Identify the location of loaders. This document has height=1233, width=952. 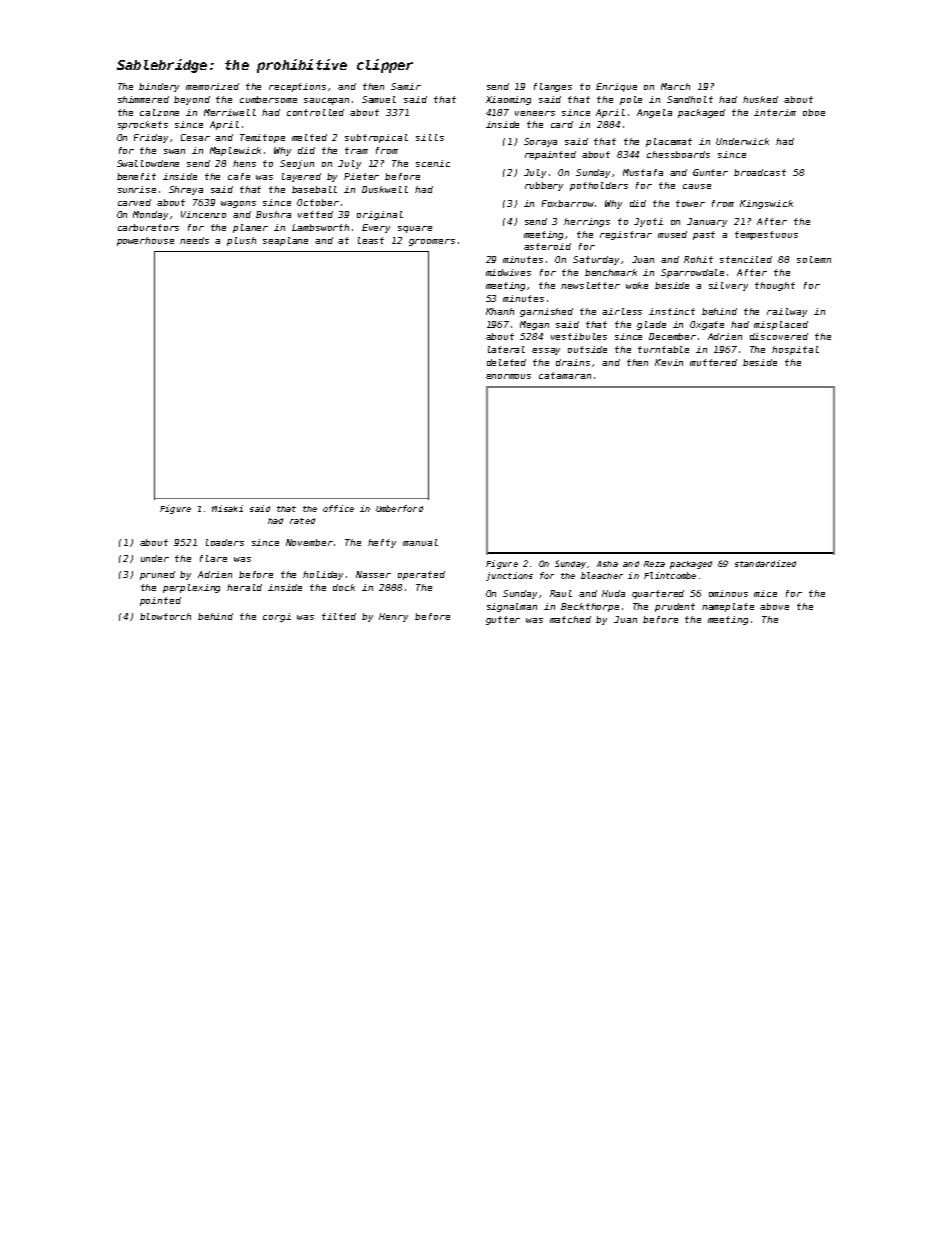
(225, 542).
